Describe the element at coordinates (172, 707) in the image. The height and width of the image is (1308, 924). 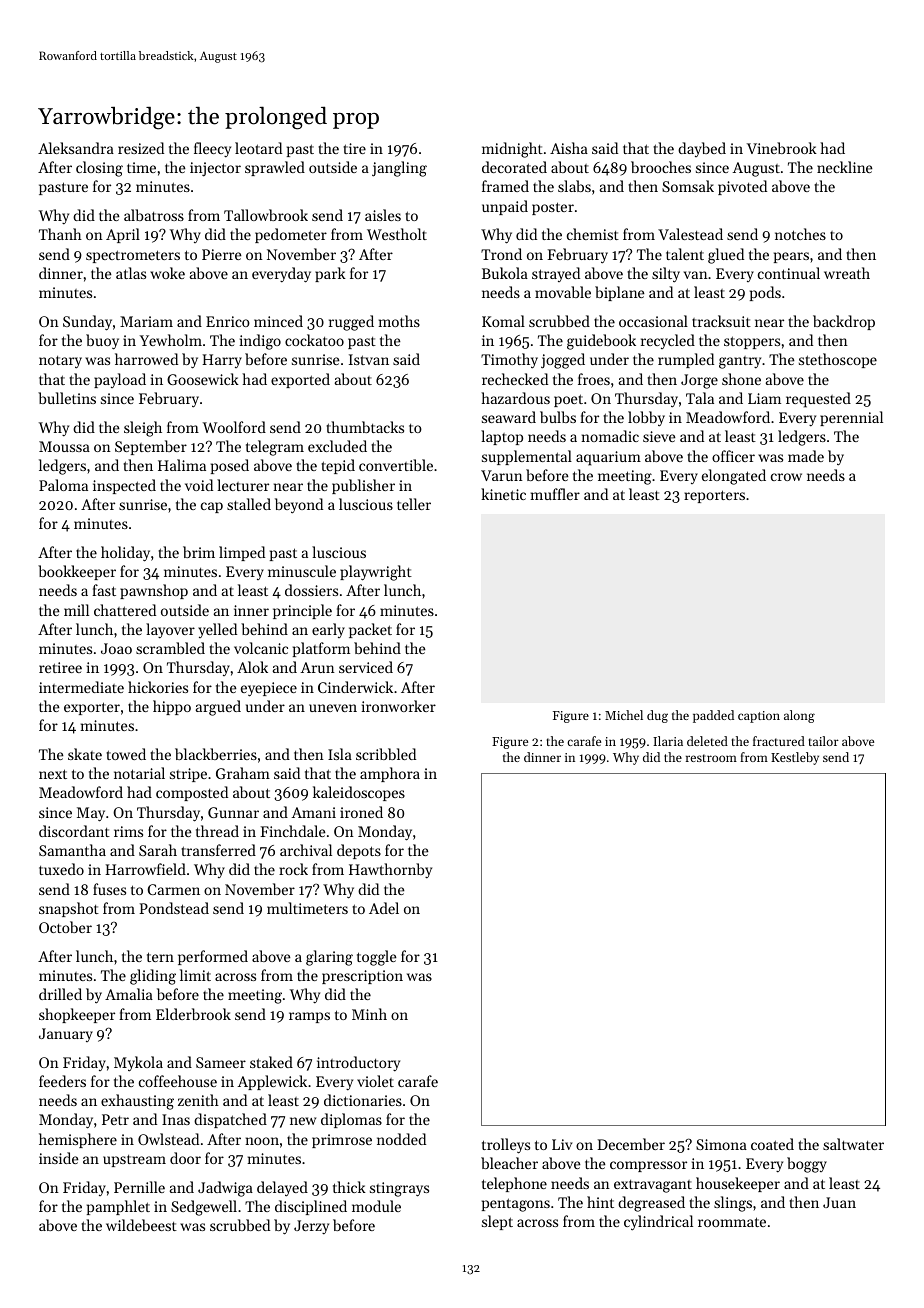
I see `hippo` at that location.
